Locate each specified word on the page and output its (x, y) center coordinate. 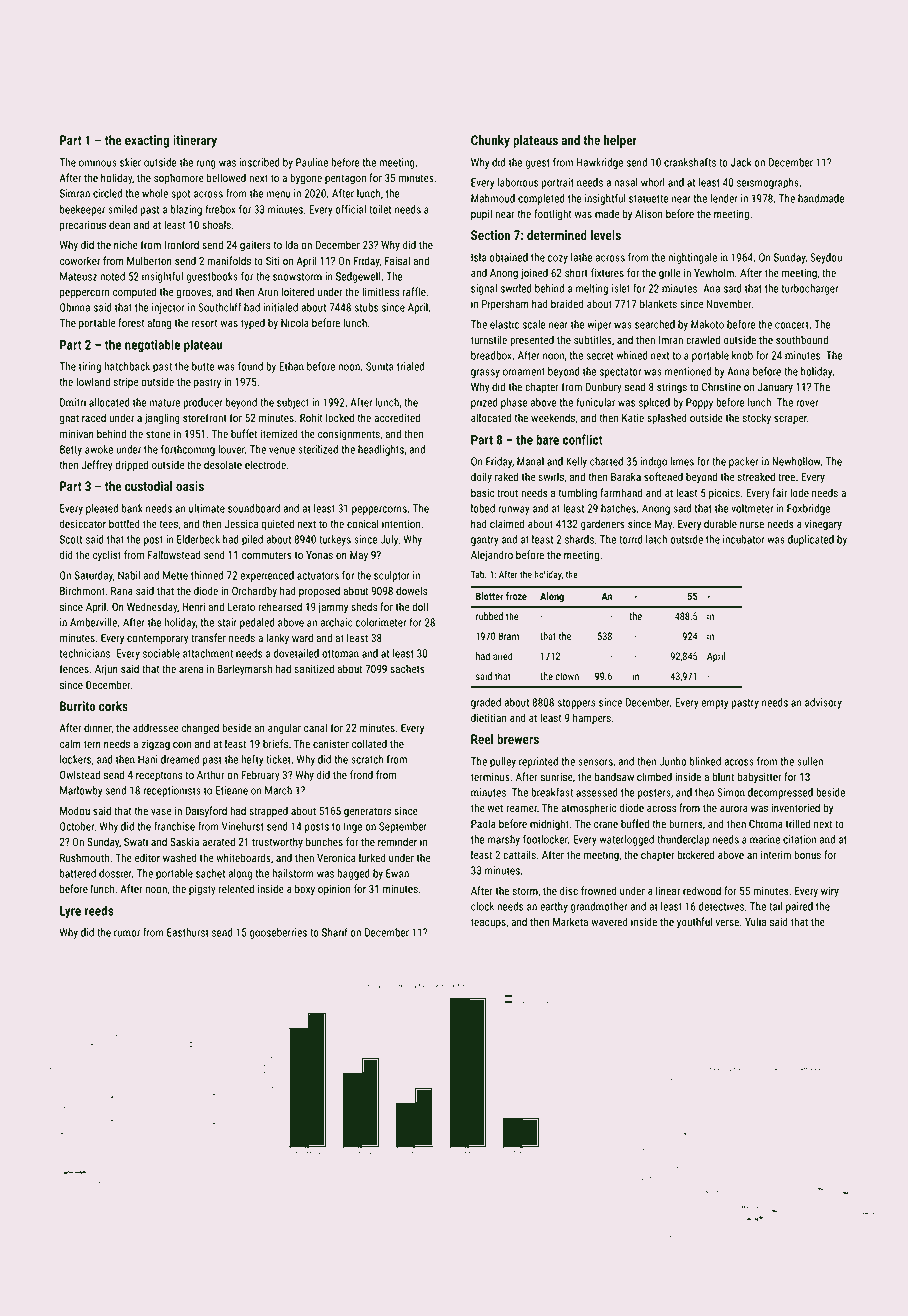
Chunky (490, 141)
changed (200, 729)
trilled (798, 823)
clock (482, 906)
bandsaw (614, 776)
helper (620, 141)
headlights (381, 450)
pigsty (202, 890)
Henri (193, 607)
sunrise (557, 777)
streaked (756, 476)
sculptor (392, 576)
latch (656, 539)
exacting (147, 141)
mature (165, 403)
